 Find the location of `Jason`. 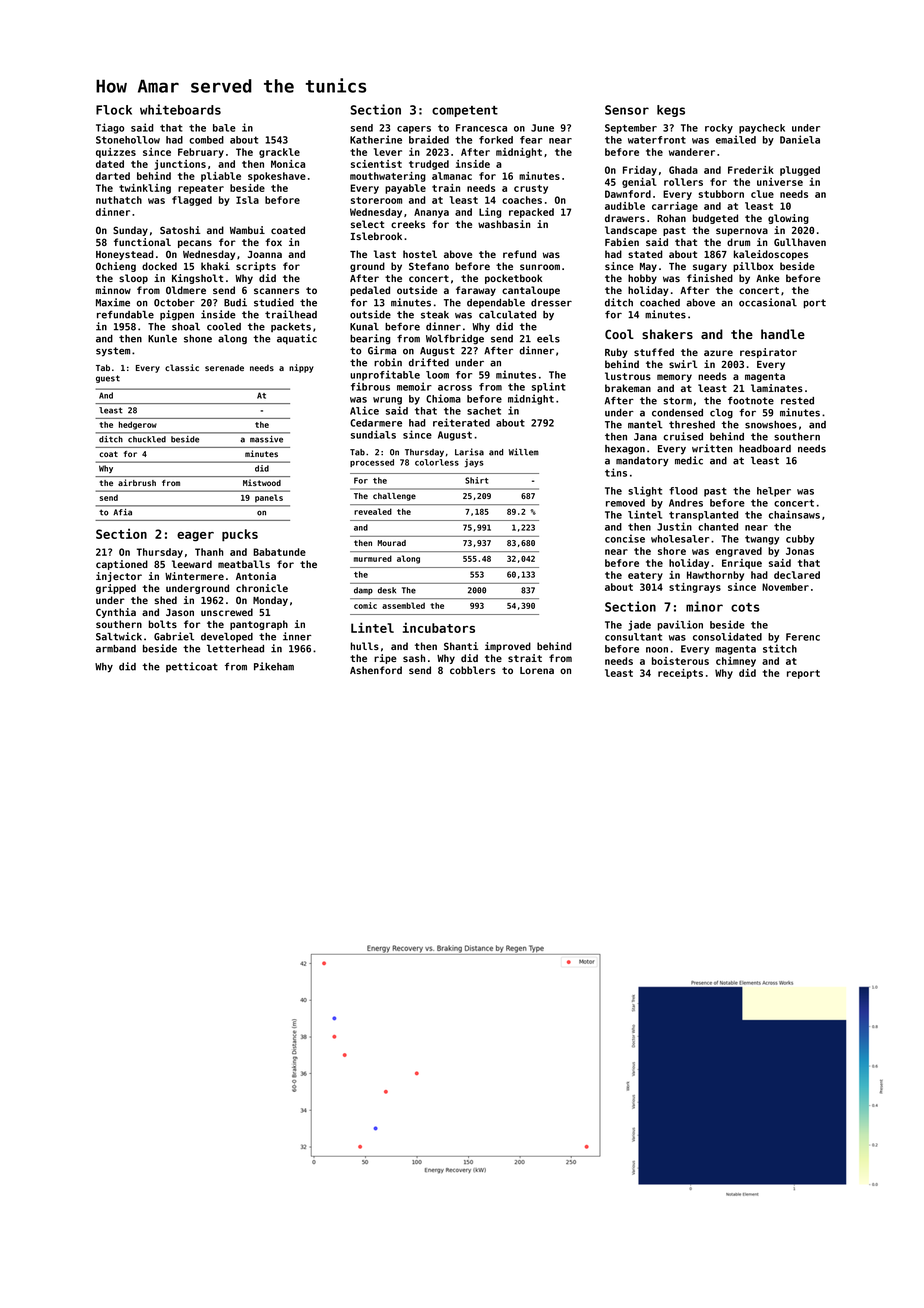

Jason is located at coordinates (180, 612).
